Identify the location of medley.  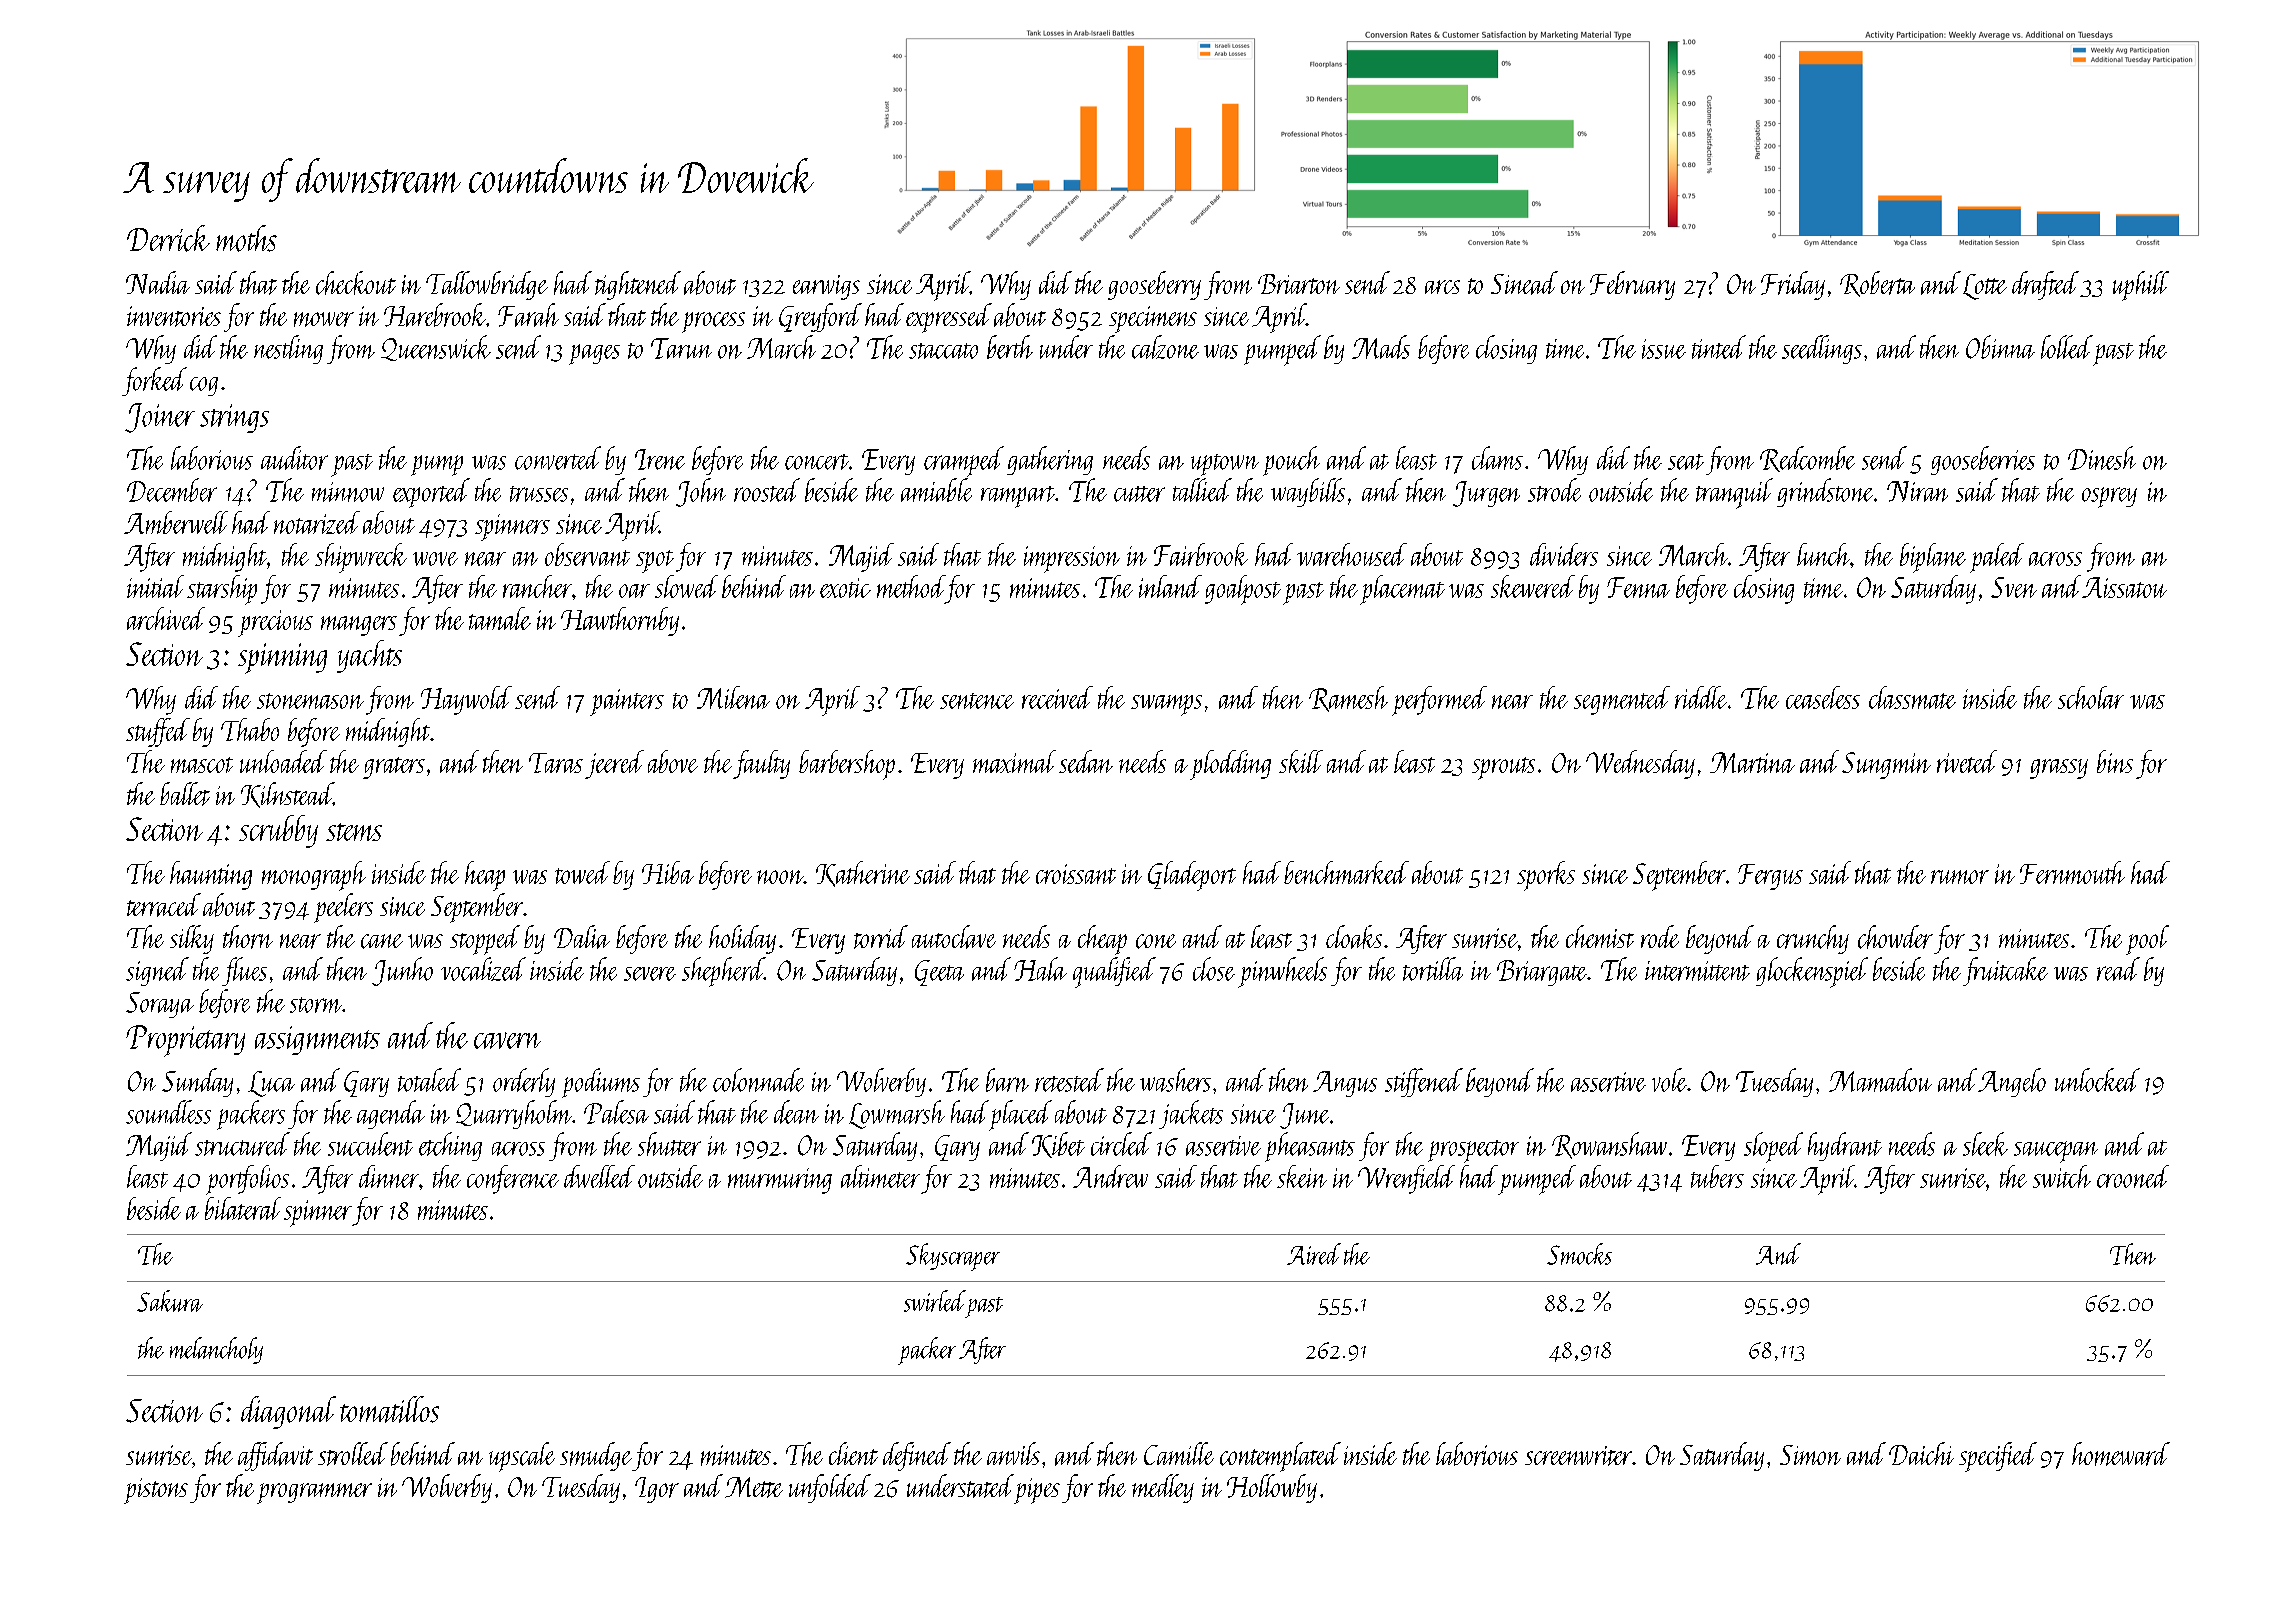
(1163, 1488).
